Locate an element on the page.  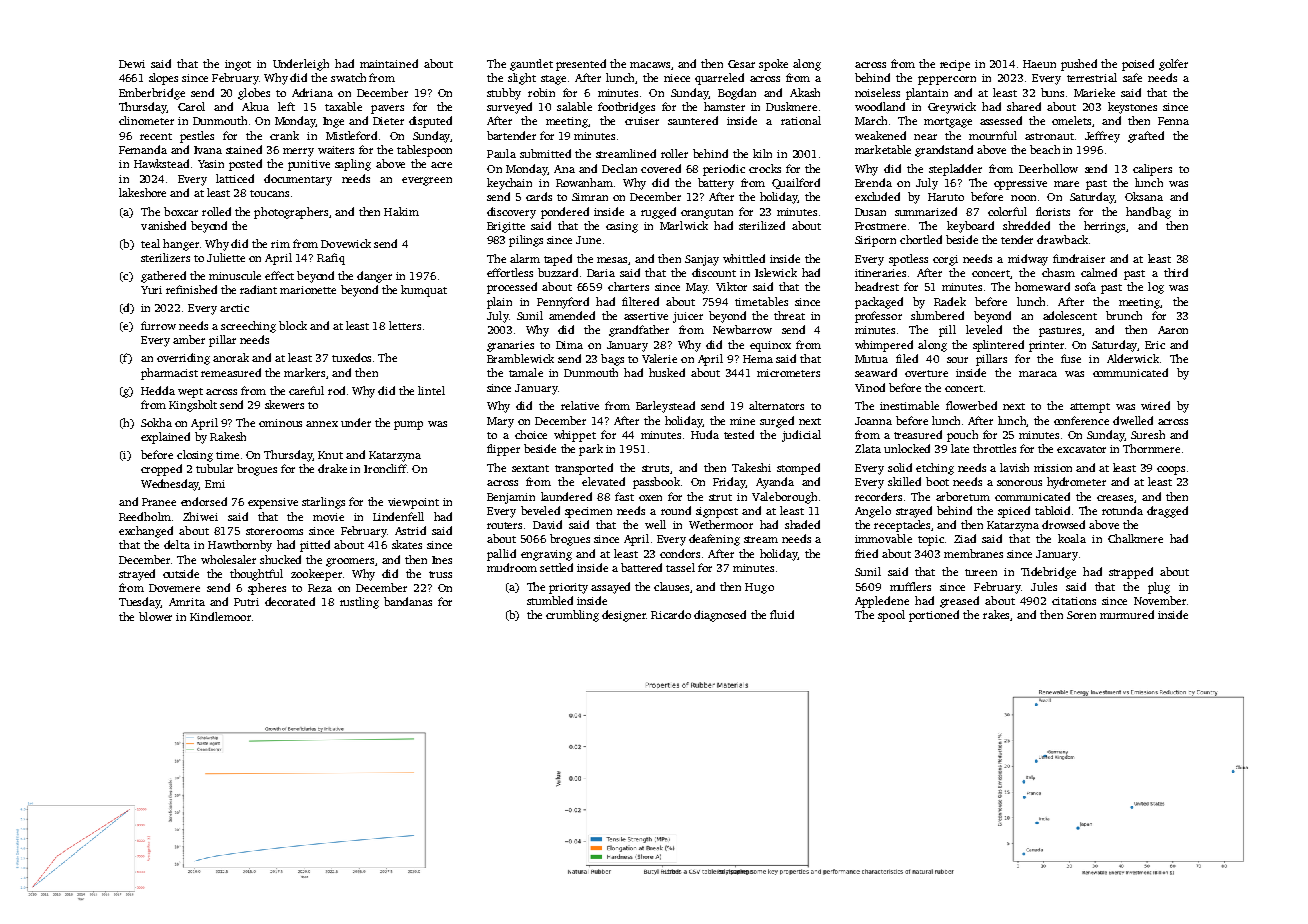
blower is located at coordinates (155, 616).
